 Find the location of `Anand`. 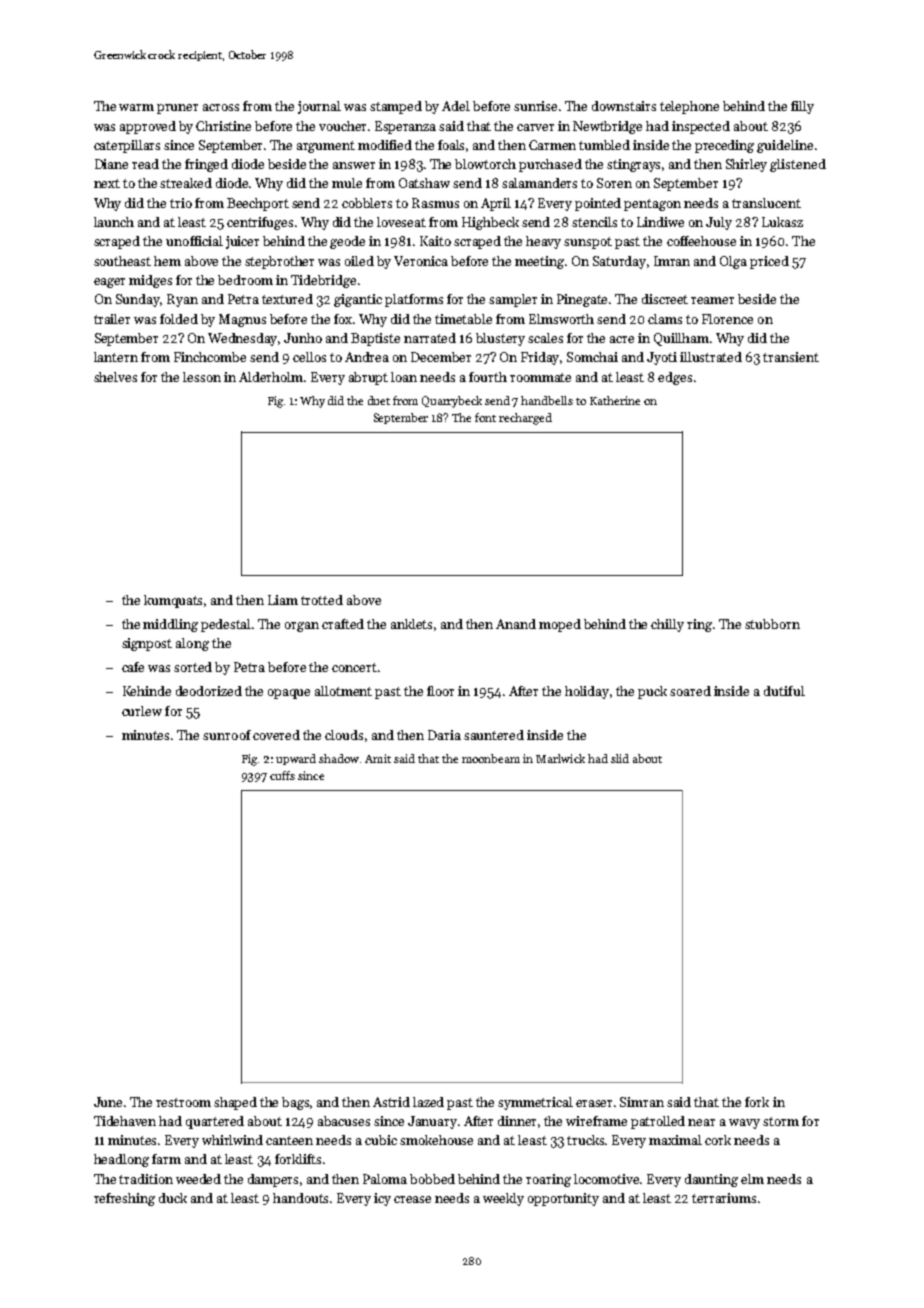

Anand is located at coordinates (516, 624).
